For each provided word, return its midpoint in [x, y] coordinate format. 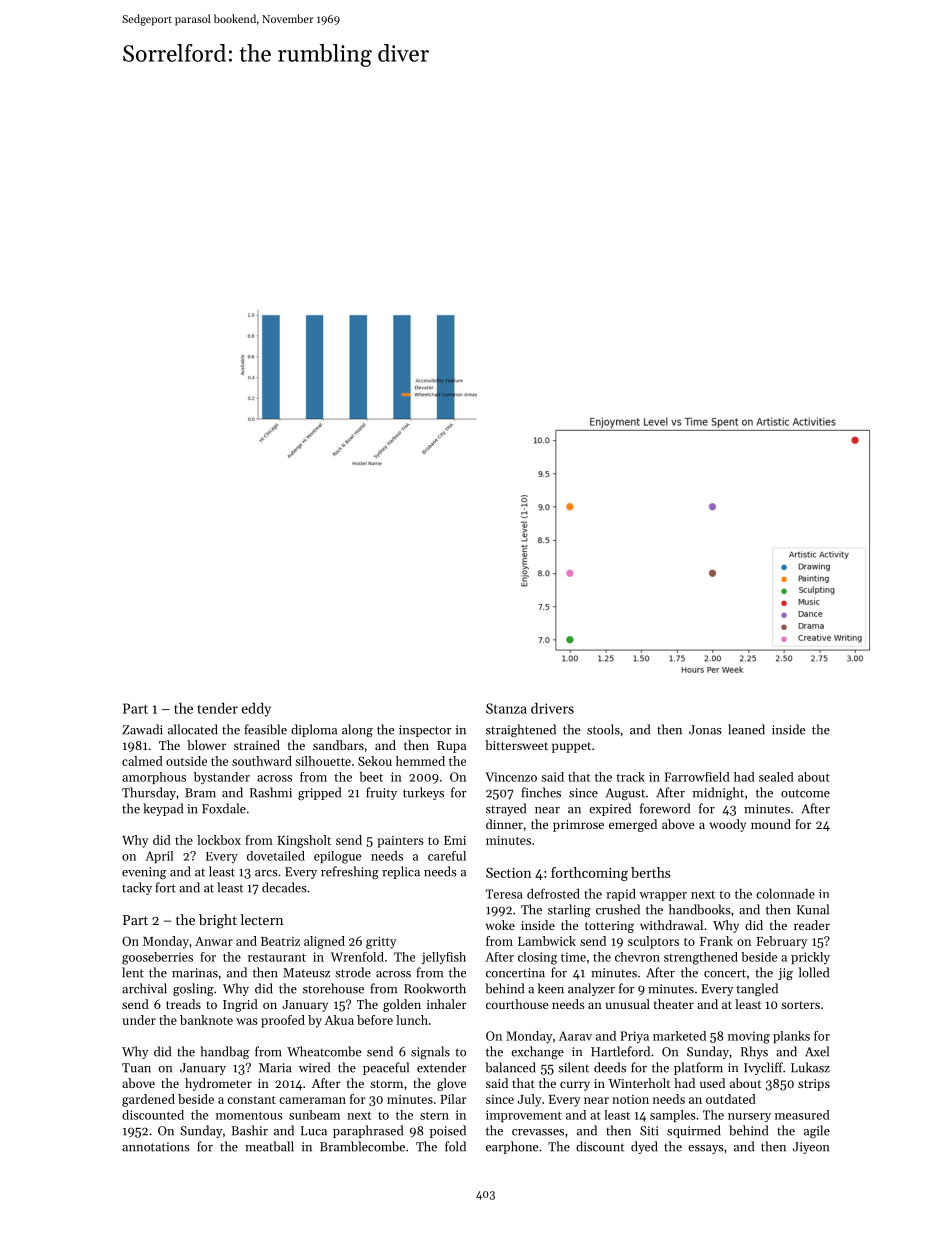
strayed [506, 809]
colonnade [785, 894]
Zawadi [142, 729]
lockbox [219, 840]
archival [144, 988]
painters [400, 842]
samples [673, 1116]
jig [785, 974]
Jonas [705, 730]
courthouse [517, 1004]
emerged [633, 825]
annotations [156, 1147]
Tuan [136, 1068]
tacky [137, 888]
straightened [521, 730]
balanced [510, 1067]
